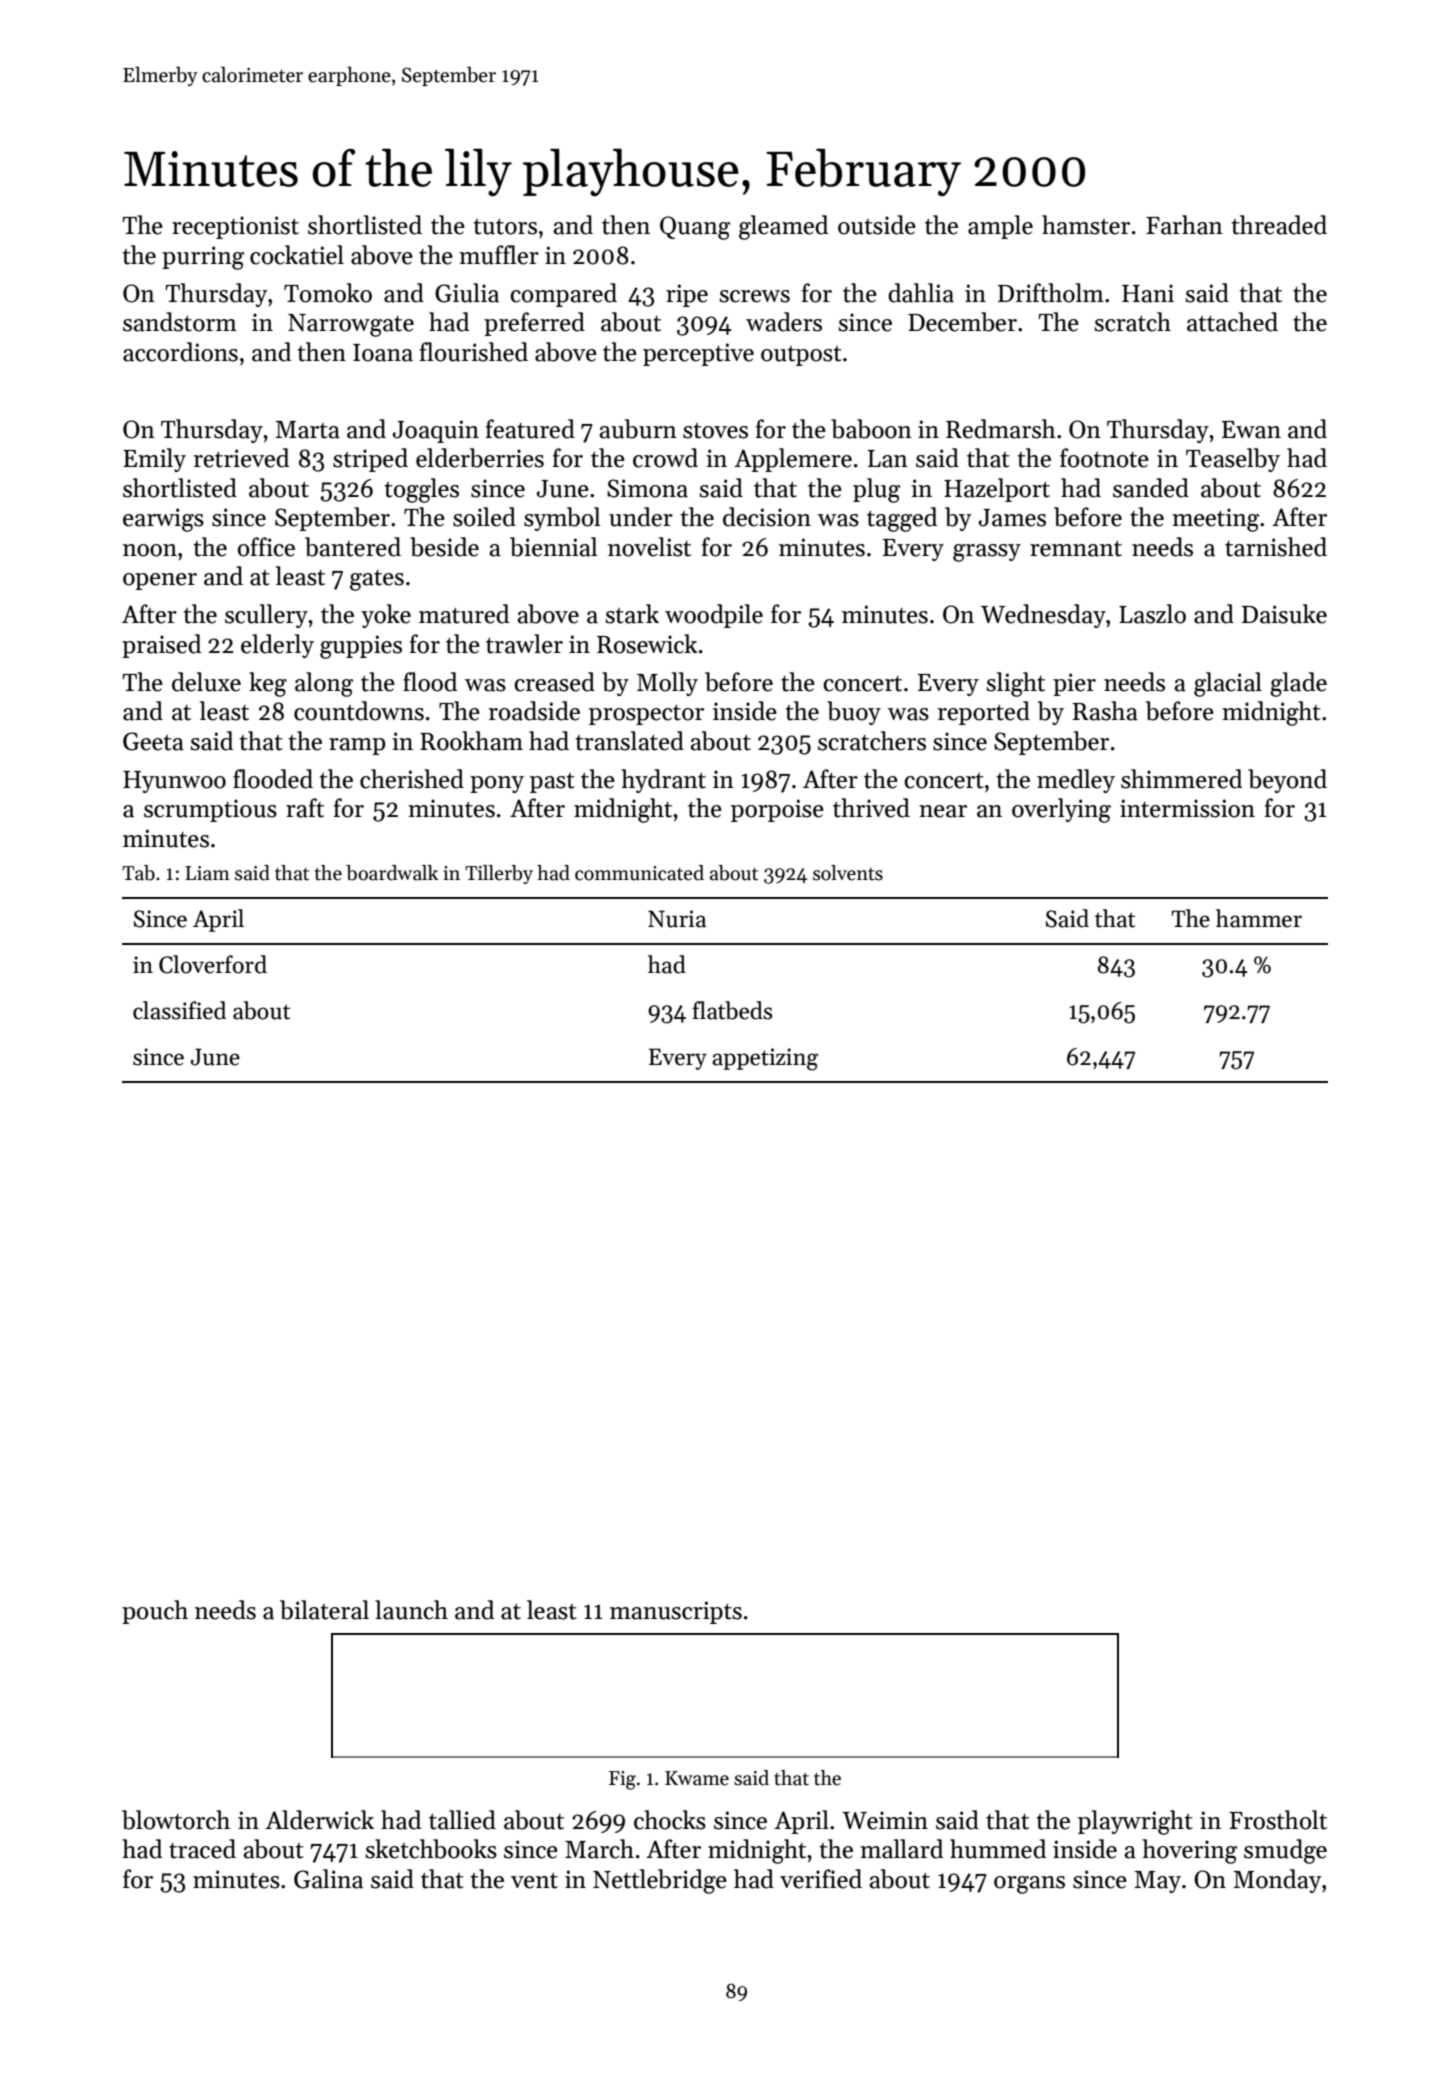 The height and width of the screenshot is (2100, 1450). I want to click on manuscripts, so click(676, 1612).
